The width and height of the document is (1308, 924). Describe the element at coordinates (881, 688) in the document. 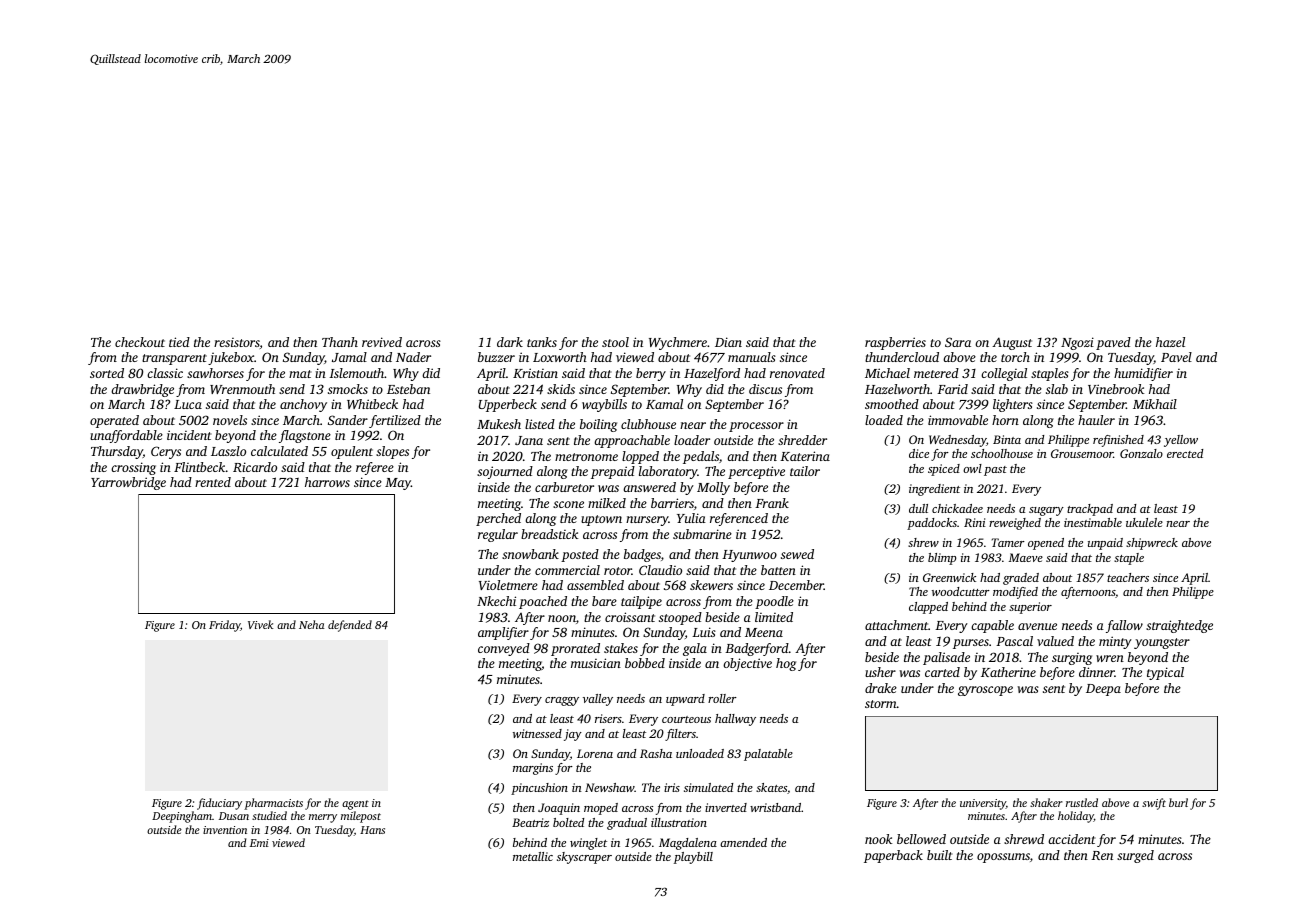

I see `drake` at that location.
